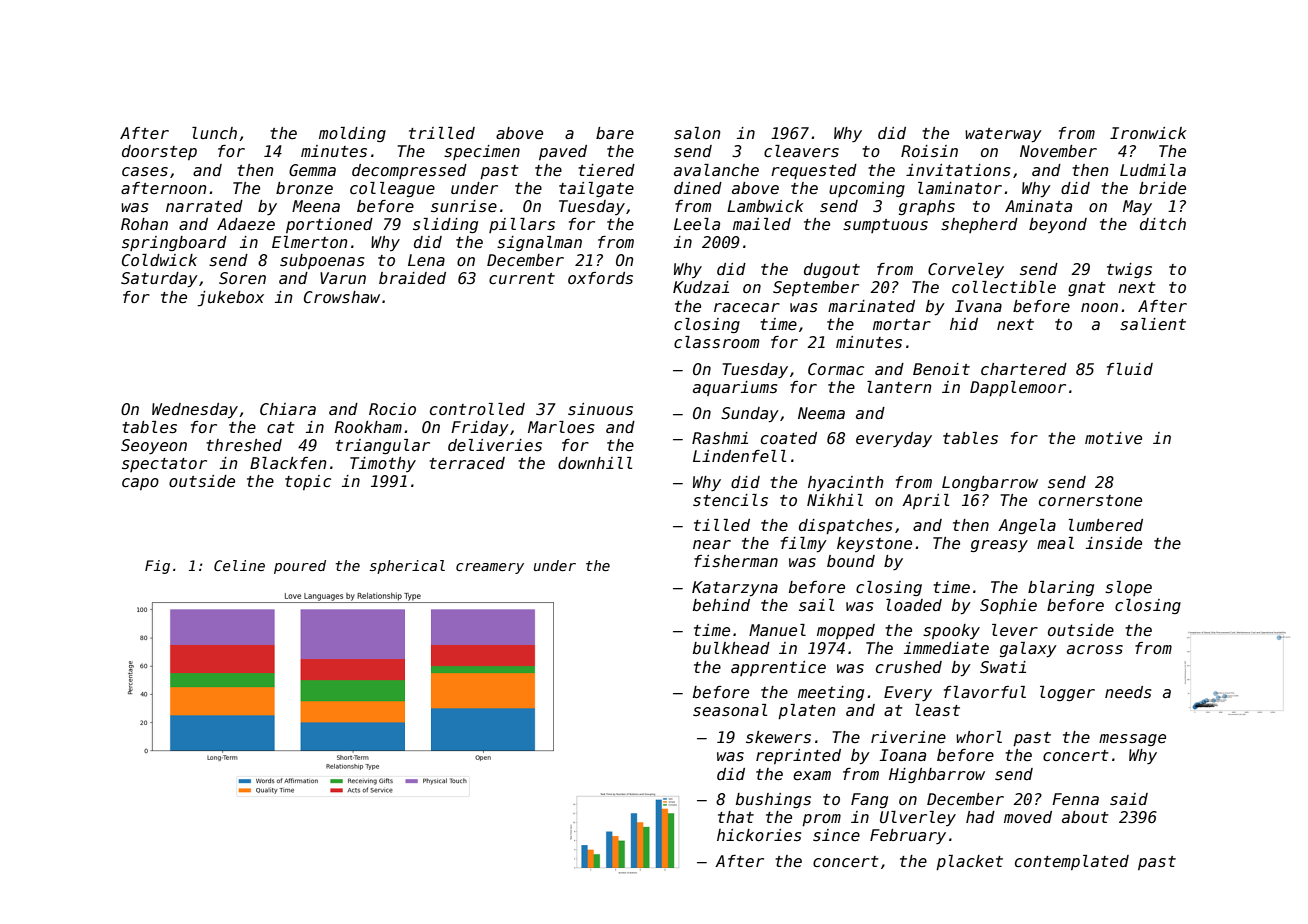 This screenshot has width=1308, height=924. Describe the element at coordinates (958, 170) in the screenshot. I see `invitations` at that location.
